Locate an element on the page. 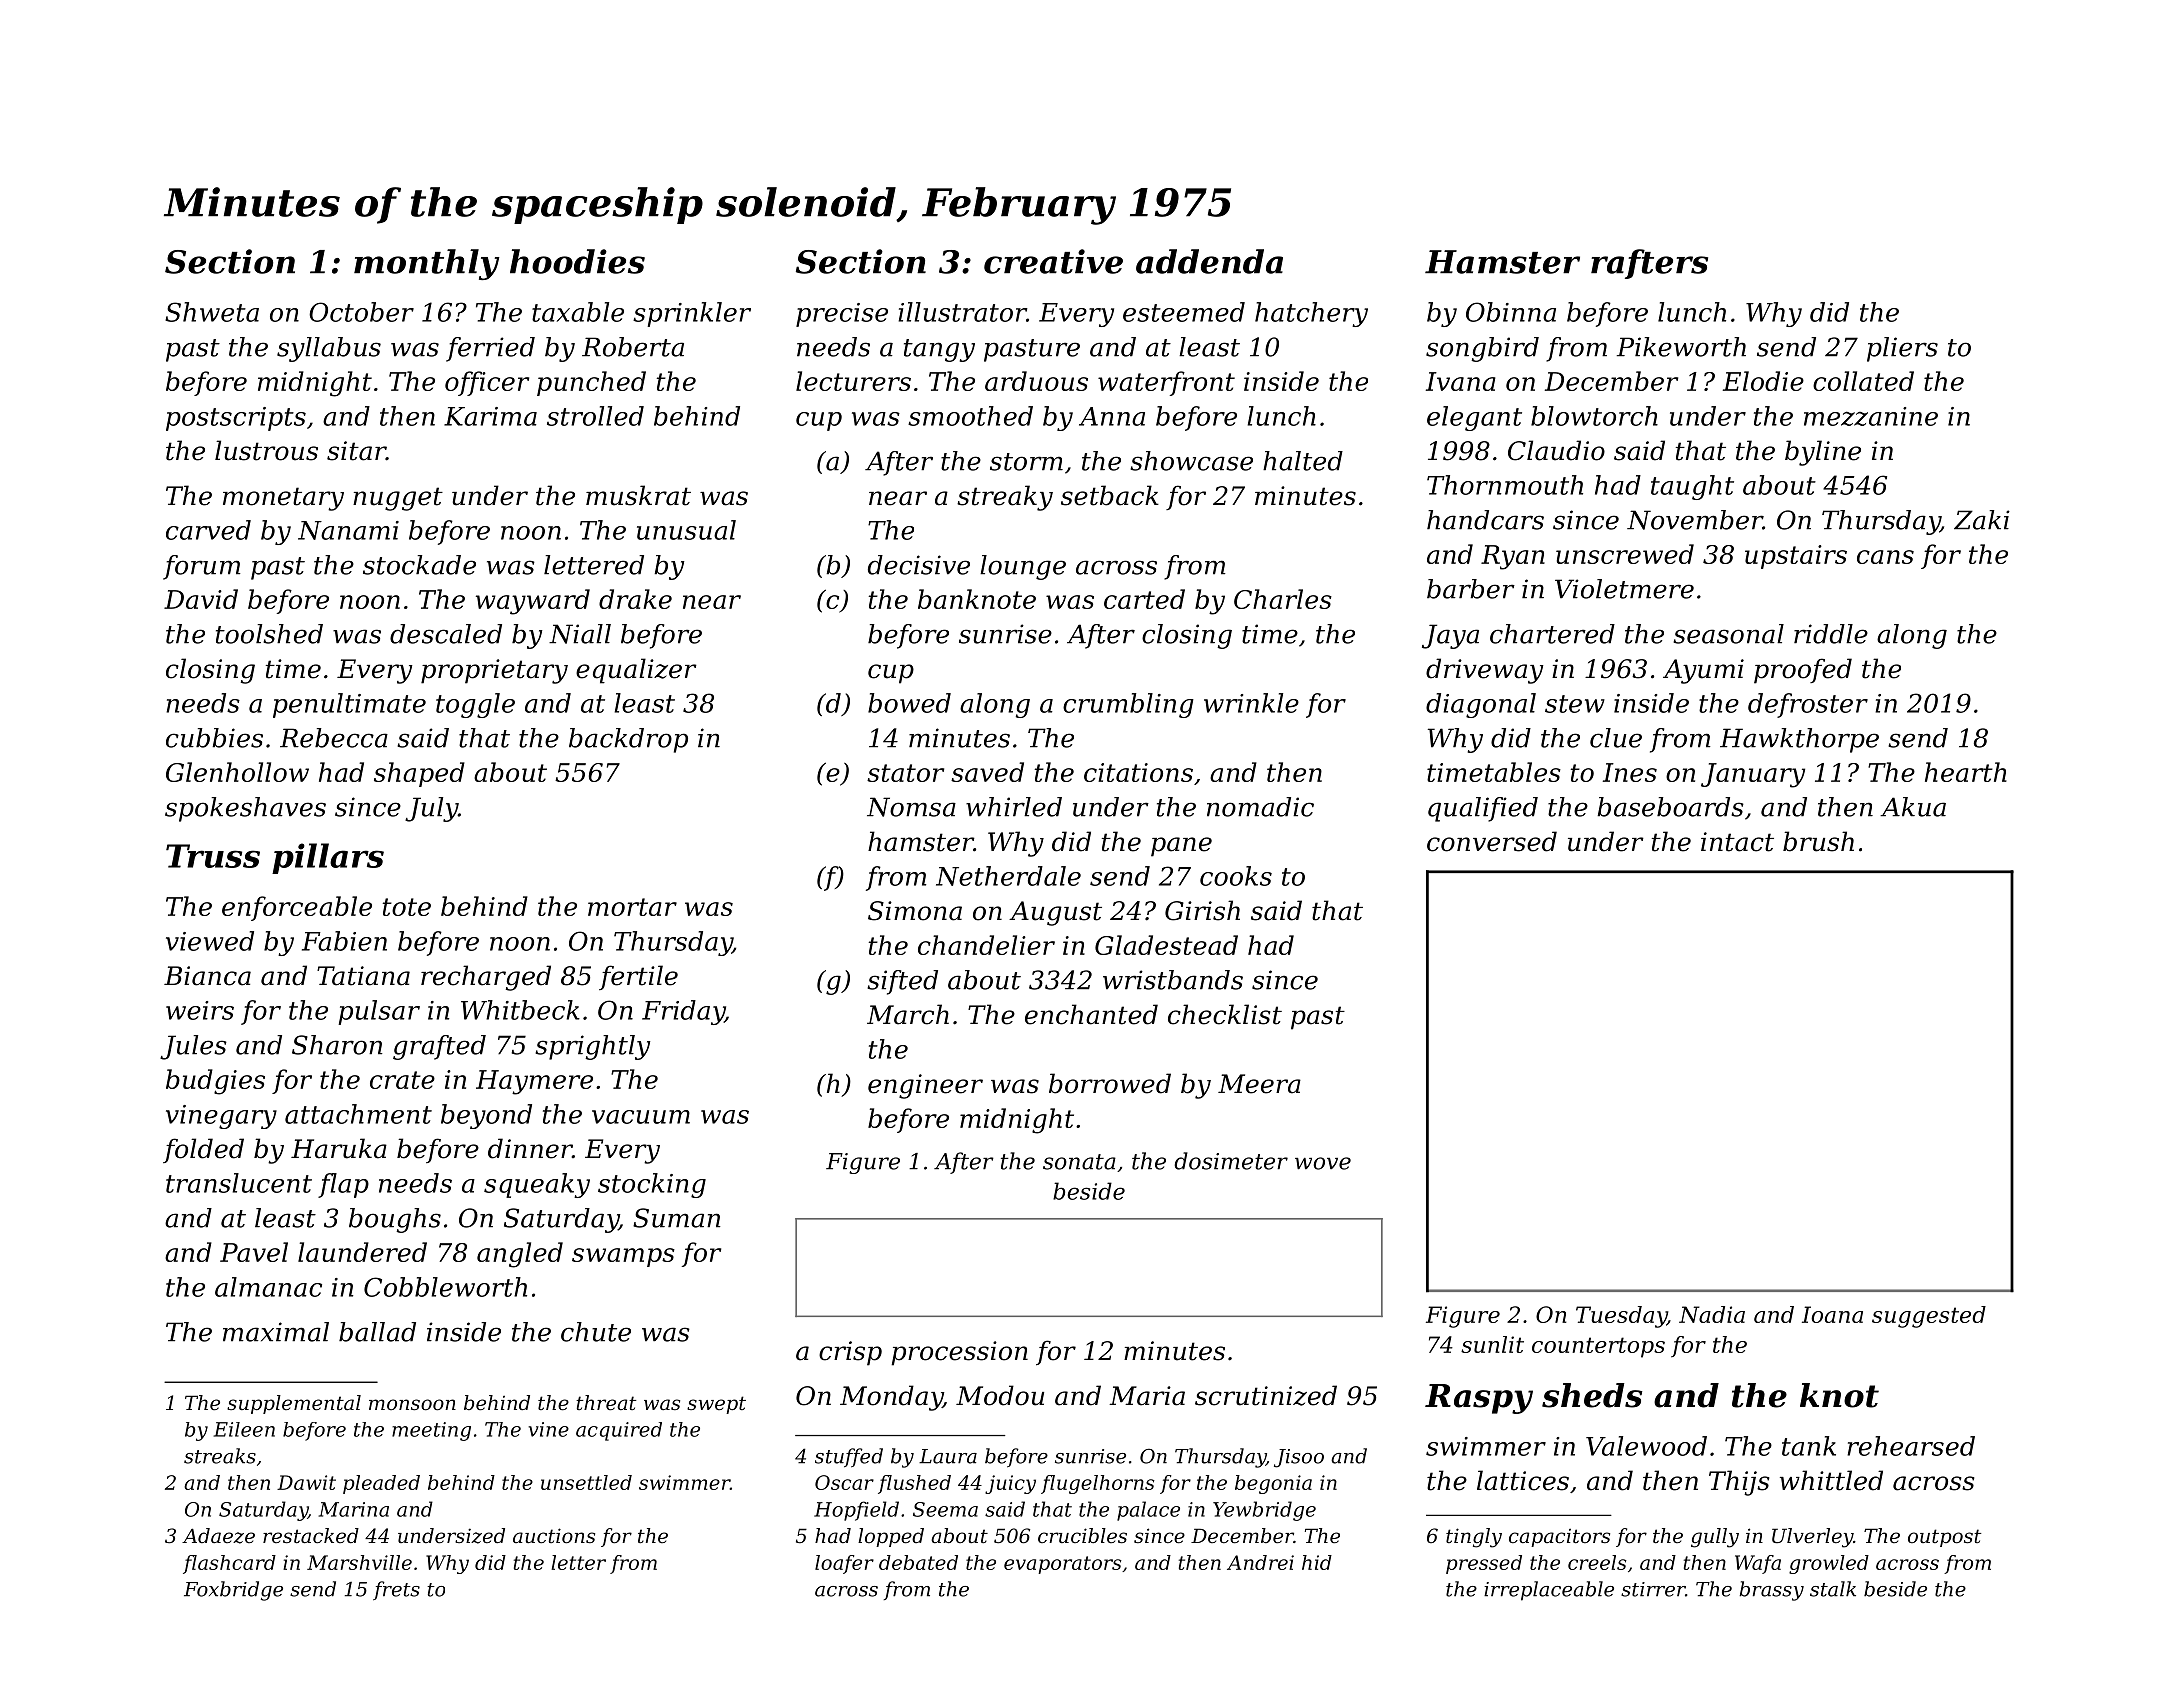 The image size is (2178, 1683). wove is located at coordinates (1323, 1163).
